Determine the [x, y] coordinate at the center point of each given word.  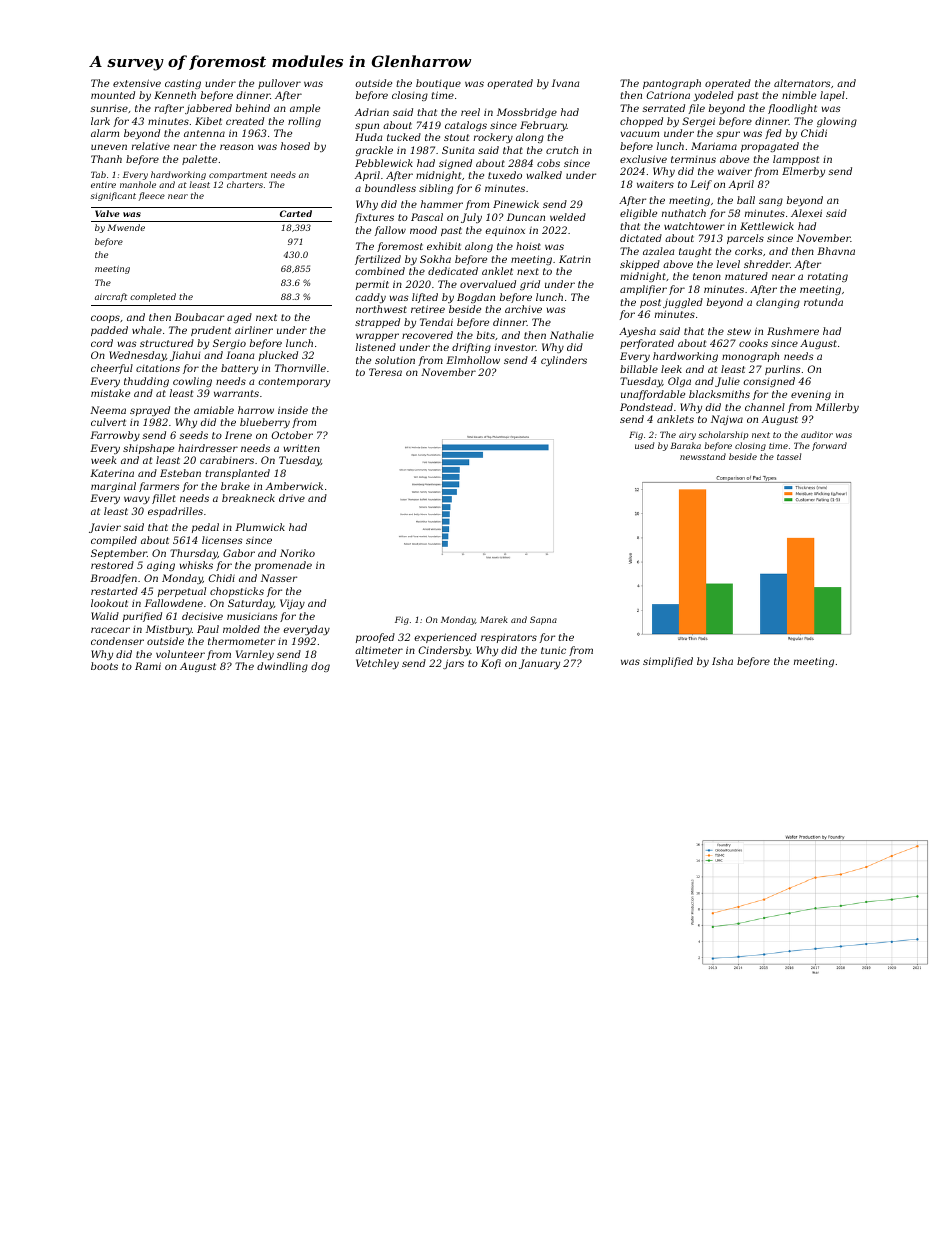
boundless [390, 188]
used [644, 445]
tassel [789, 456]
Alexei [806, 213]
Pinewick [516, 204]
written [302, 448]
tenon [707, 276]
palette [199, 160]
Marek [494, 619]
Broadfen [113, 579]
